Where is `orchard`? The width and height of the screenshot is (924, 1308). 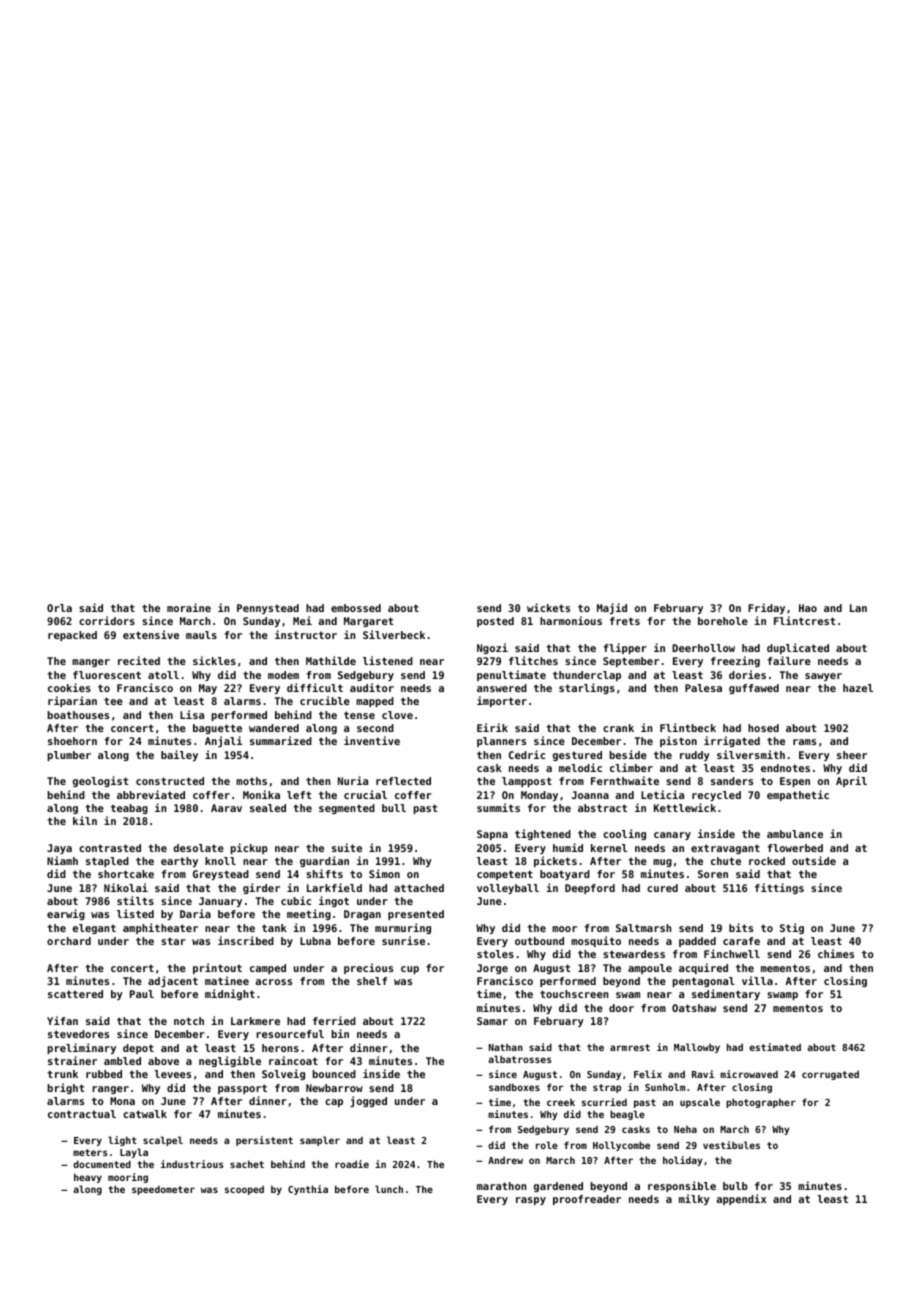 orchard is located at coordinates (69, 941).
